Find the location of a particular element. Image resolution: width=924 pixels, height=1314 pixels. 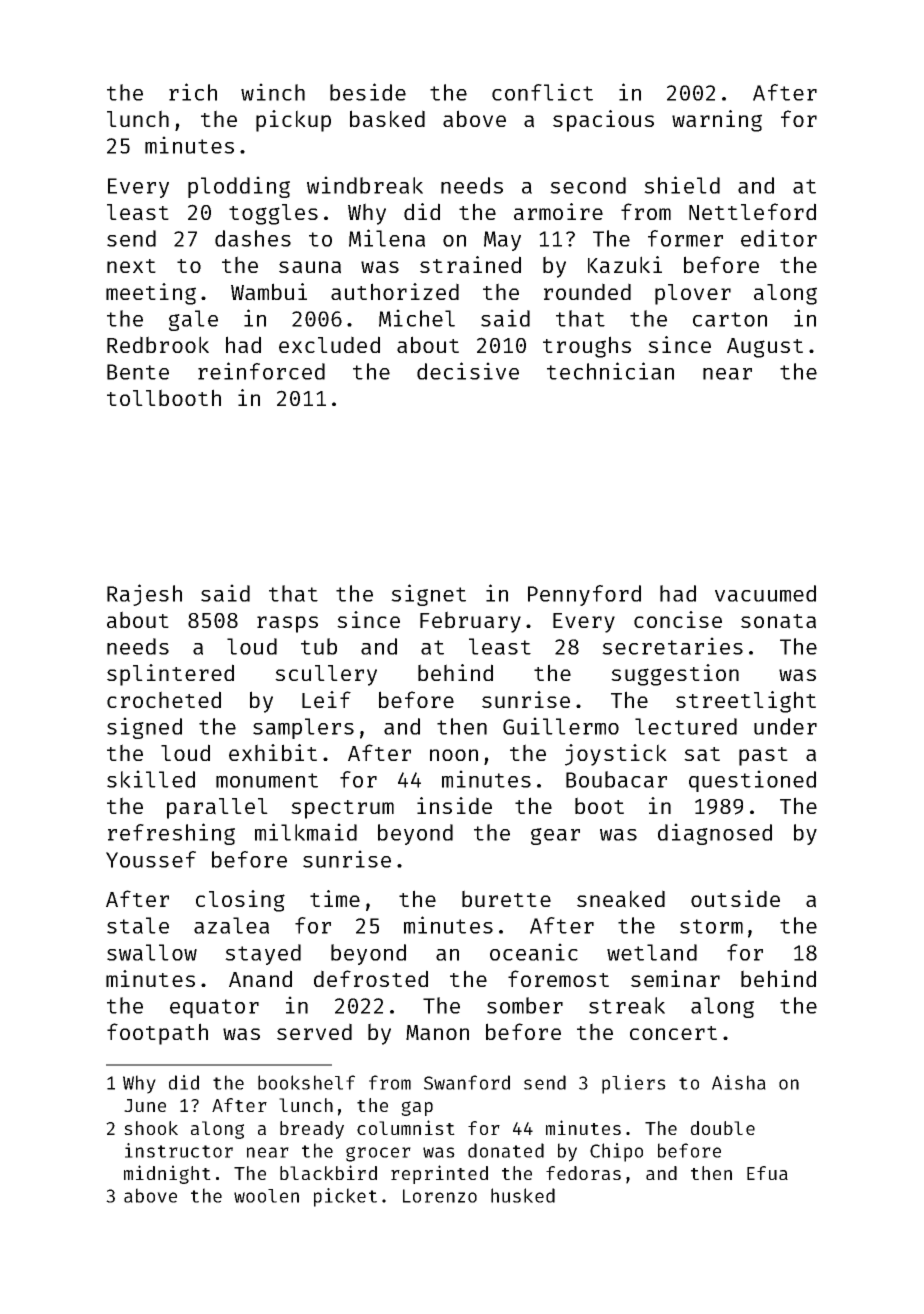

warning is located at coordinates (717, 121).
